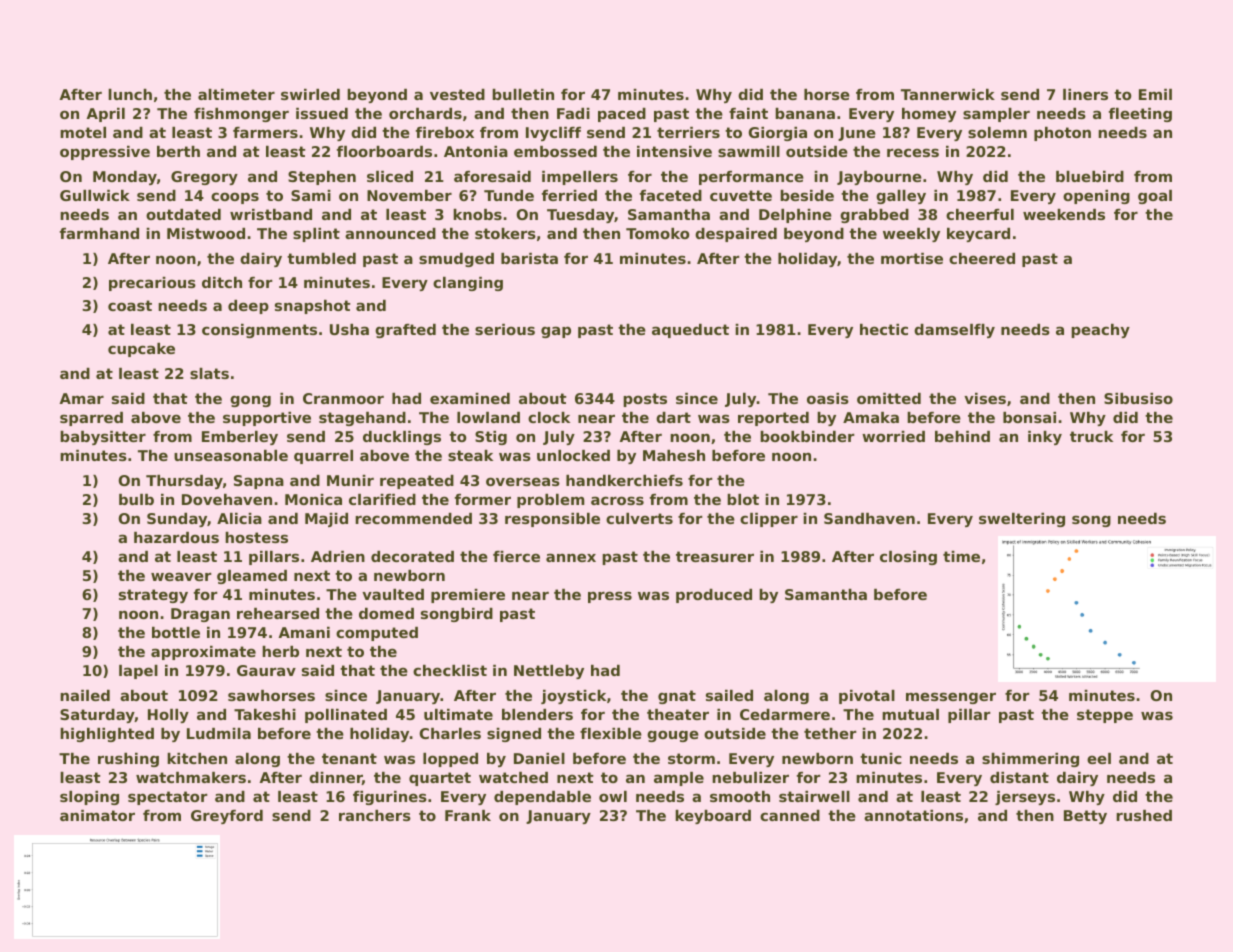 This screenshot has width=1233, height=952. Describe the element at coordinates (673, 417) in the screenshot. I see `dart` at that location.
